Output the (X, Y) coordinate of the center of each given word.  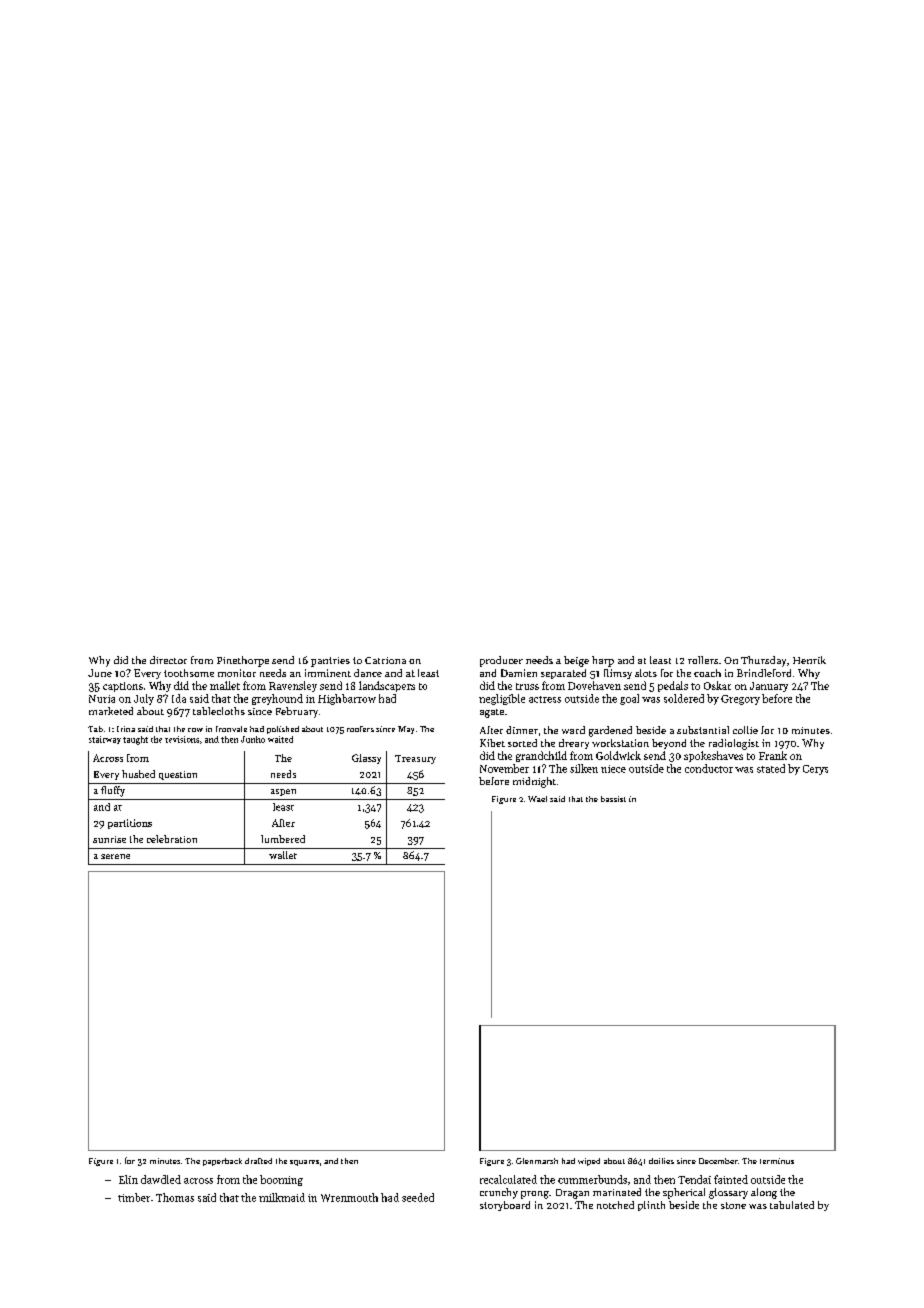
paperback (222, 1162)
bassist (613, 799)
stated (771, 768)
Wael (537, 799)
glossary (728, 1193)
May (406, 730)
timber (134, 1197)
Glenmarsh (537, 1161)
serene (115, 856)
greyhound (277, 699)
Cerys (815, 770)
